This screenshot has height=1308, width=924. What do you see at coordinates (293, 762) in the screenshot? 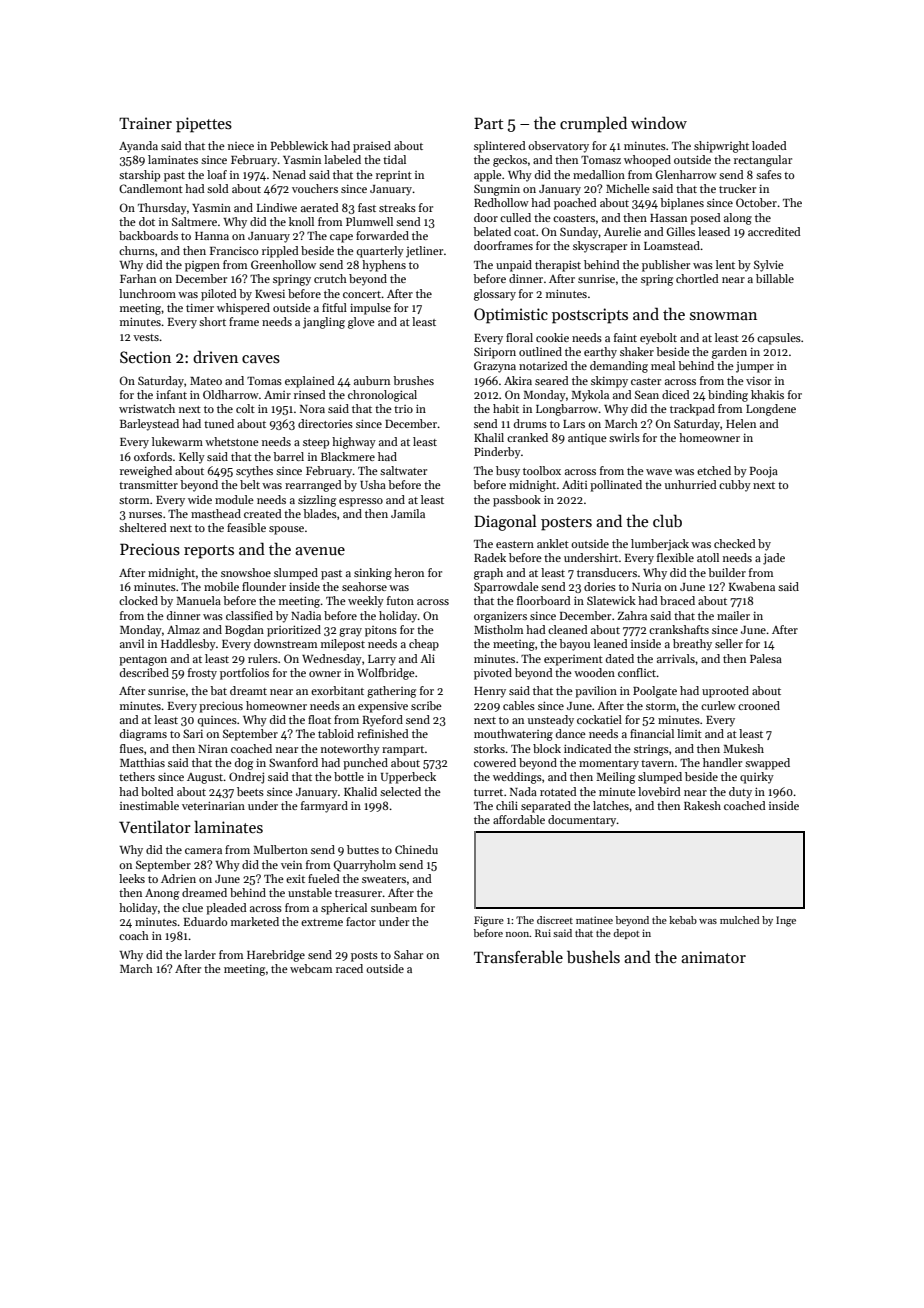
I see `Swanford` at bounding box center [293, 762].
